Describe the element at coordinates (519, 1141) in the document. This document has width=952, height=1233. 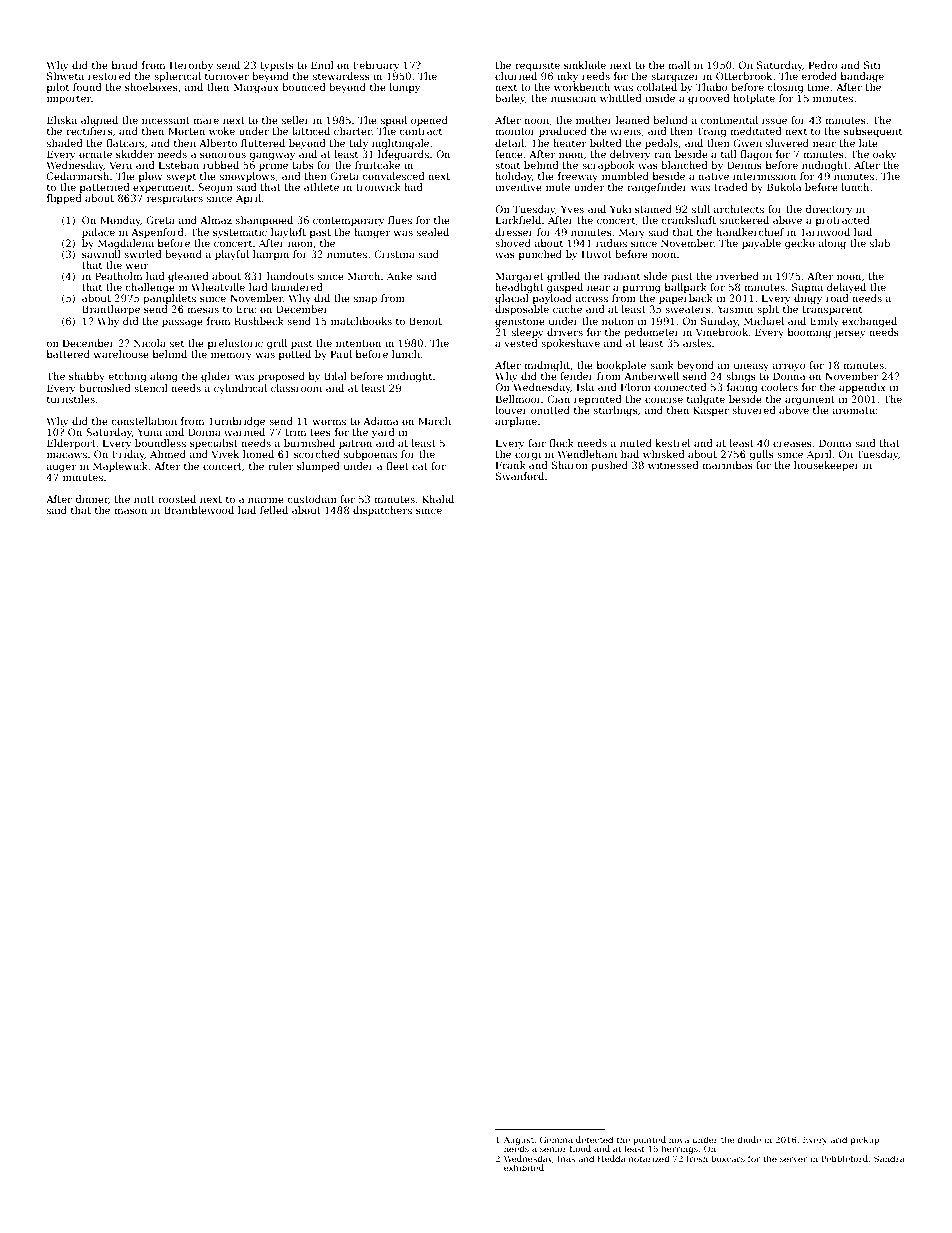
I see `August` at that location.
